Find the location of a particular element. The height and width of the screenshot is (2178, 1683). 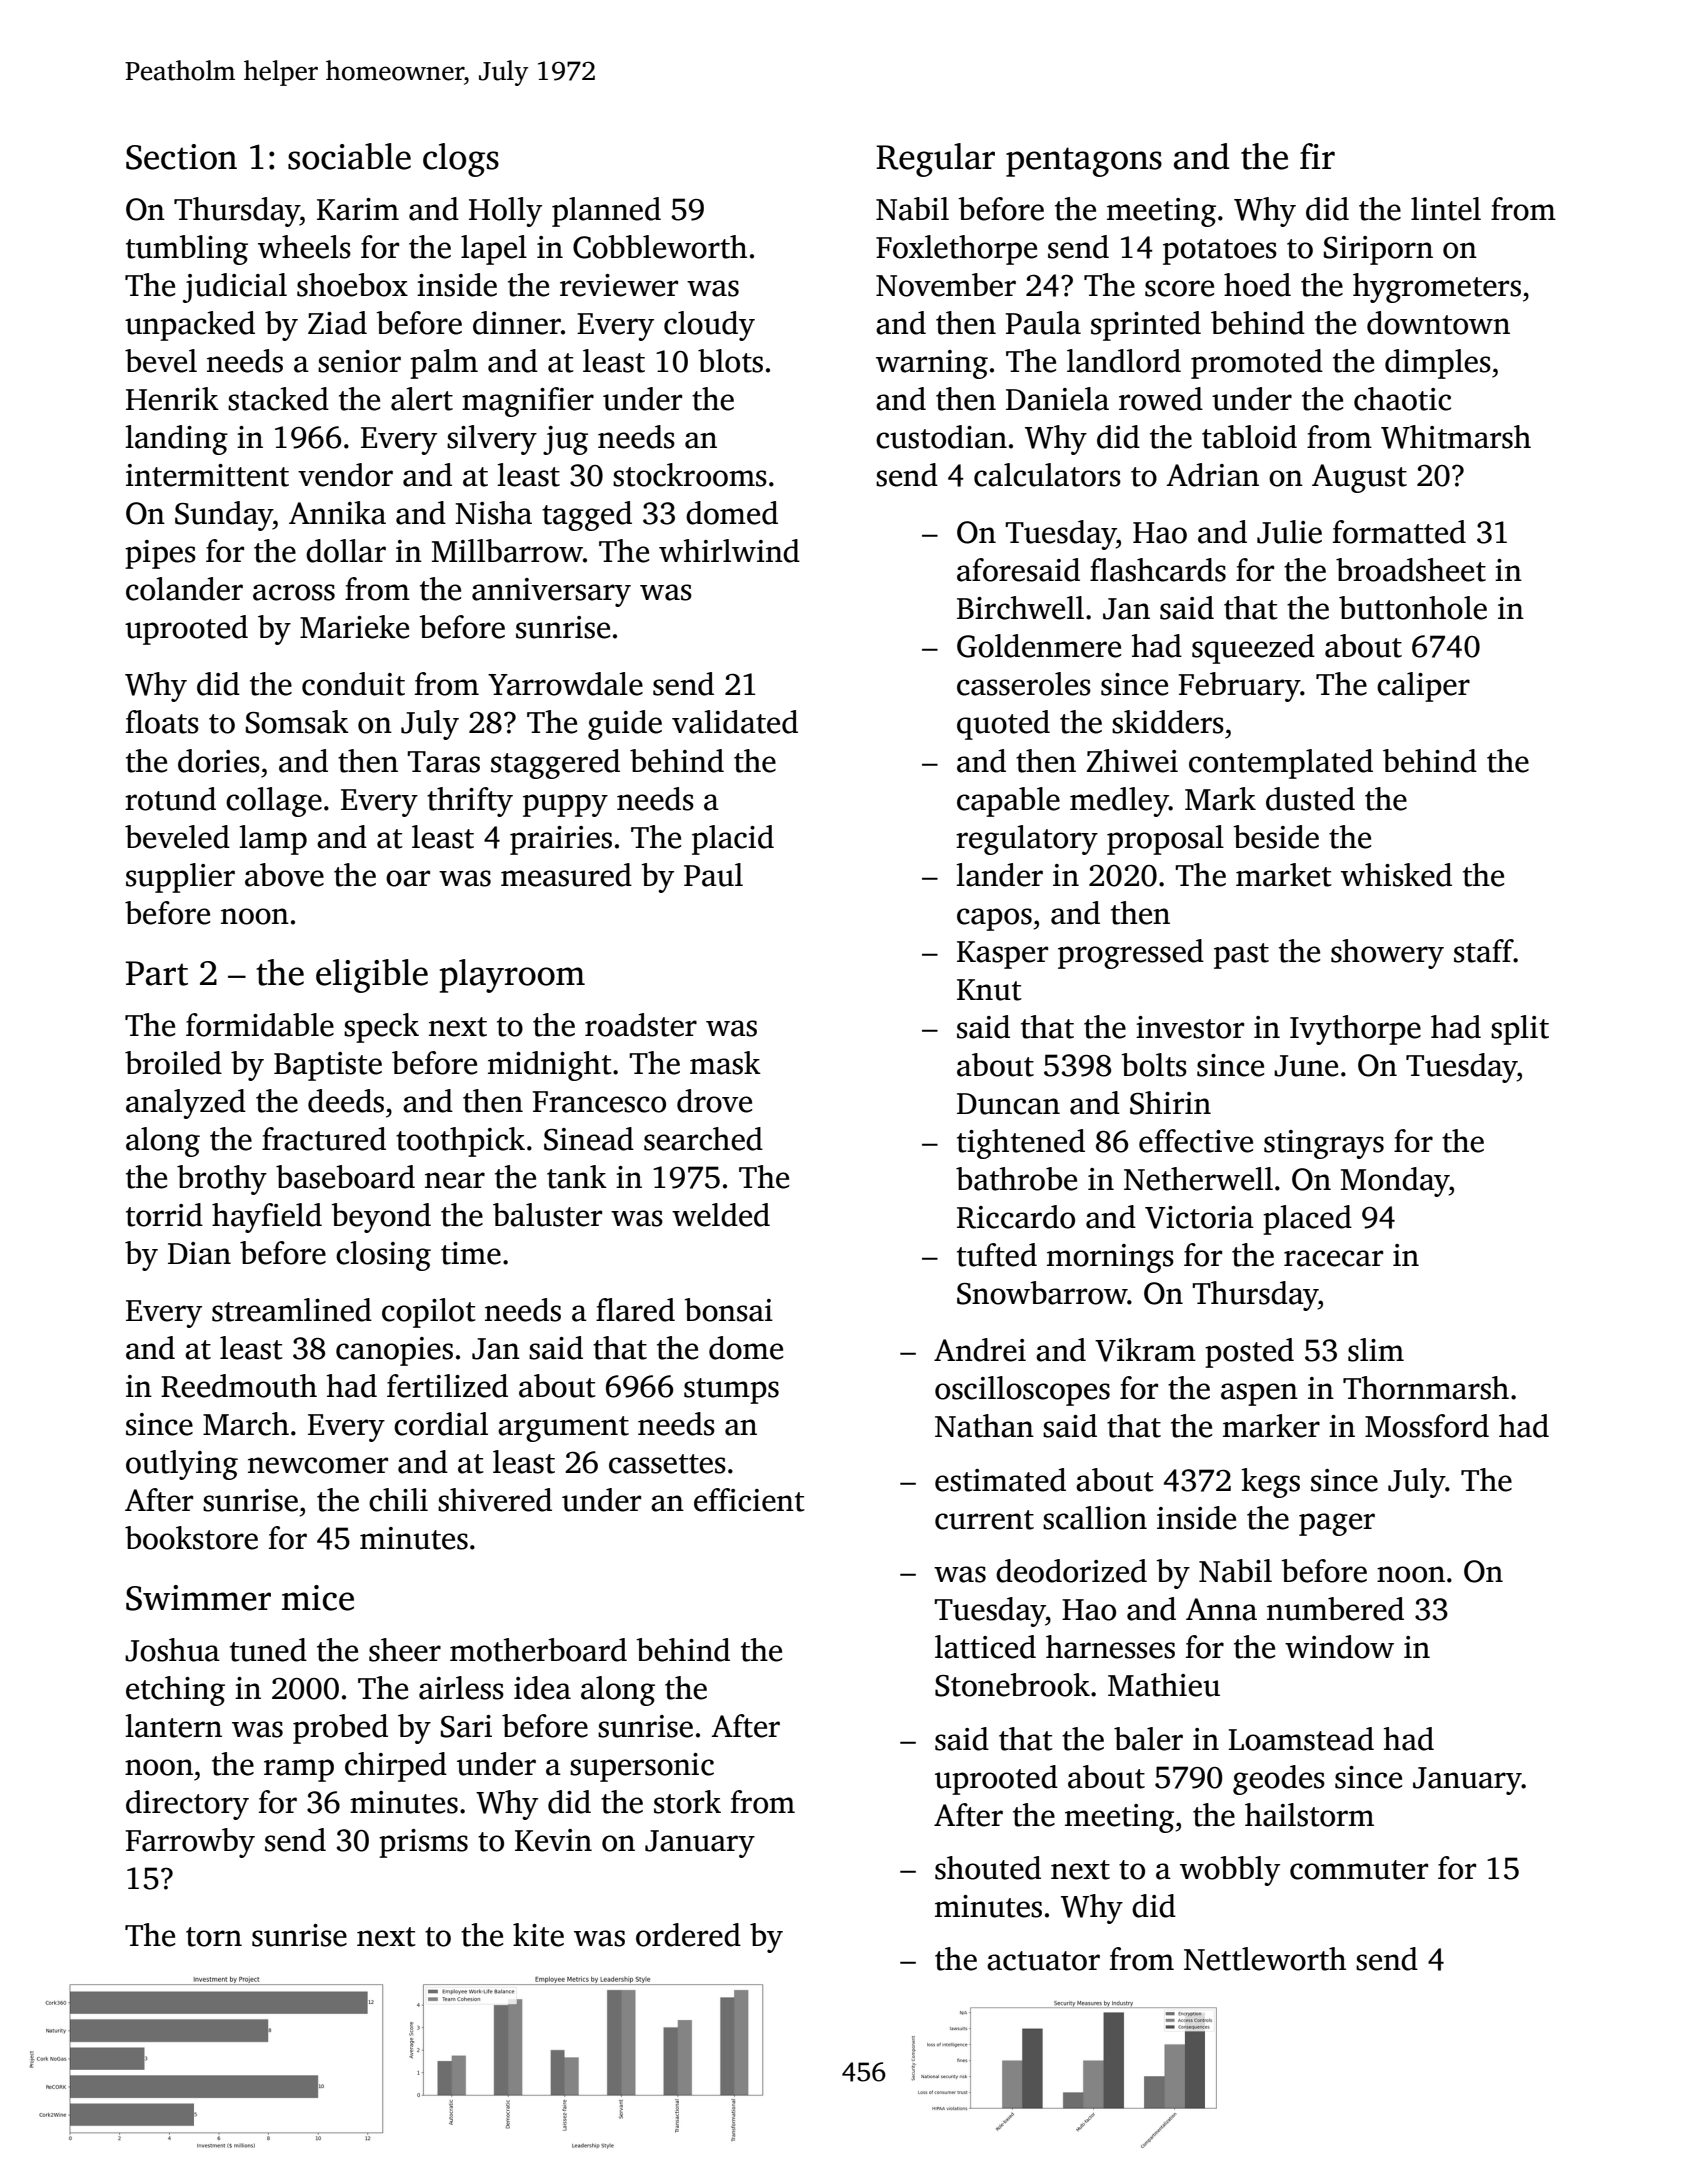

fir is located at coordinates (1317, 156).
